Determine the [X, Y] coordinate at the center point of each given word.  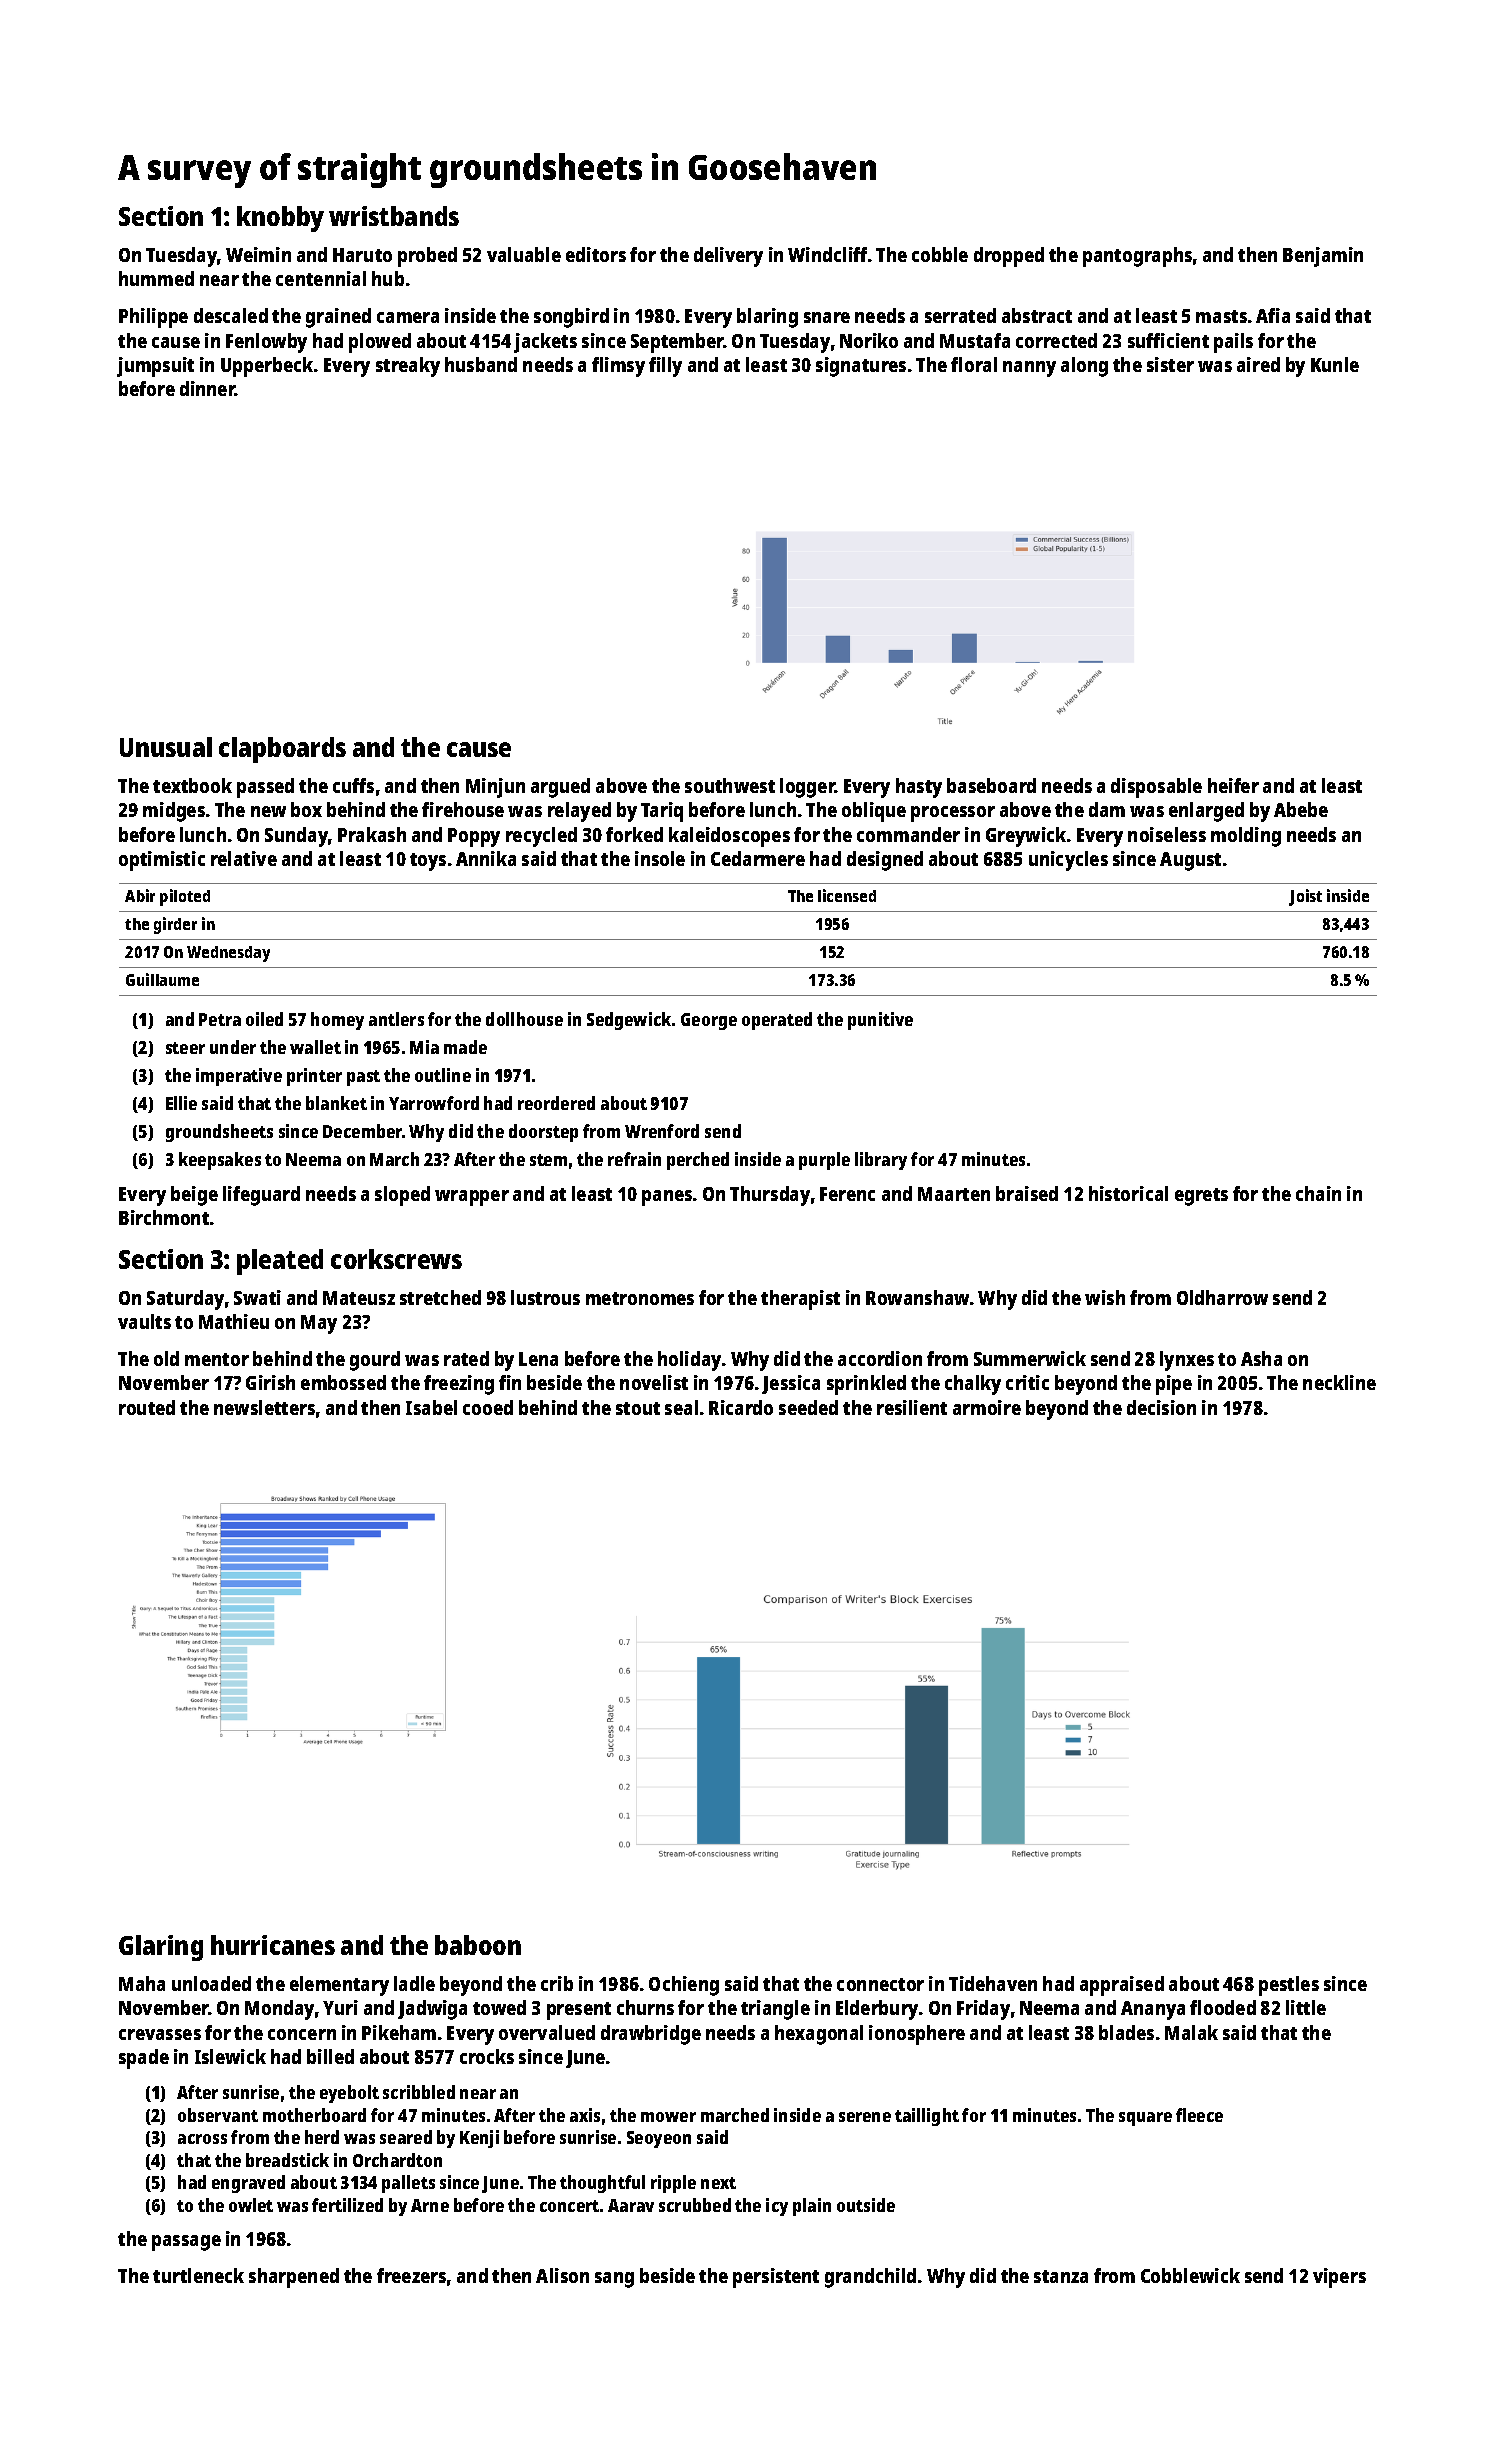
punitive [880, 1021]
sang [614, 2280]
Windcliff [827, 254]
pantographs [1137, 257]
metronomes [640, 1298]
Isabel [431, 1407]
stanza [1061, 2276]
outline [443, 1075]
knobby [280, 219]
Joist [1305, 897]
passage [186, 2243]
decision [1161, 1407]
